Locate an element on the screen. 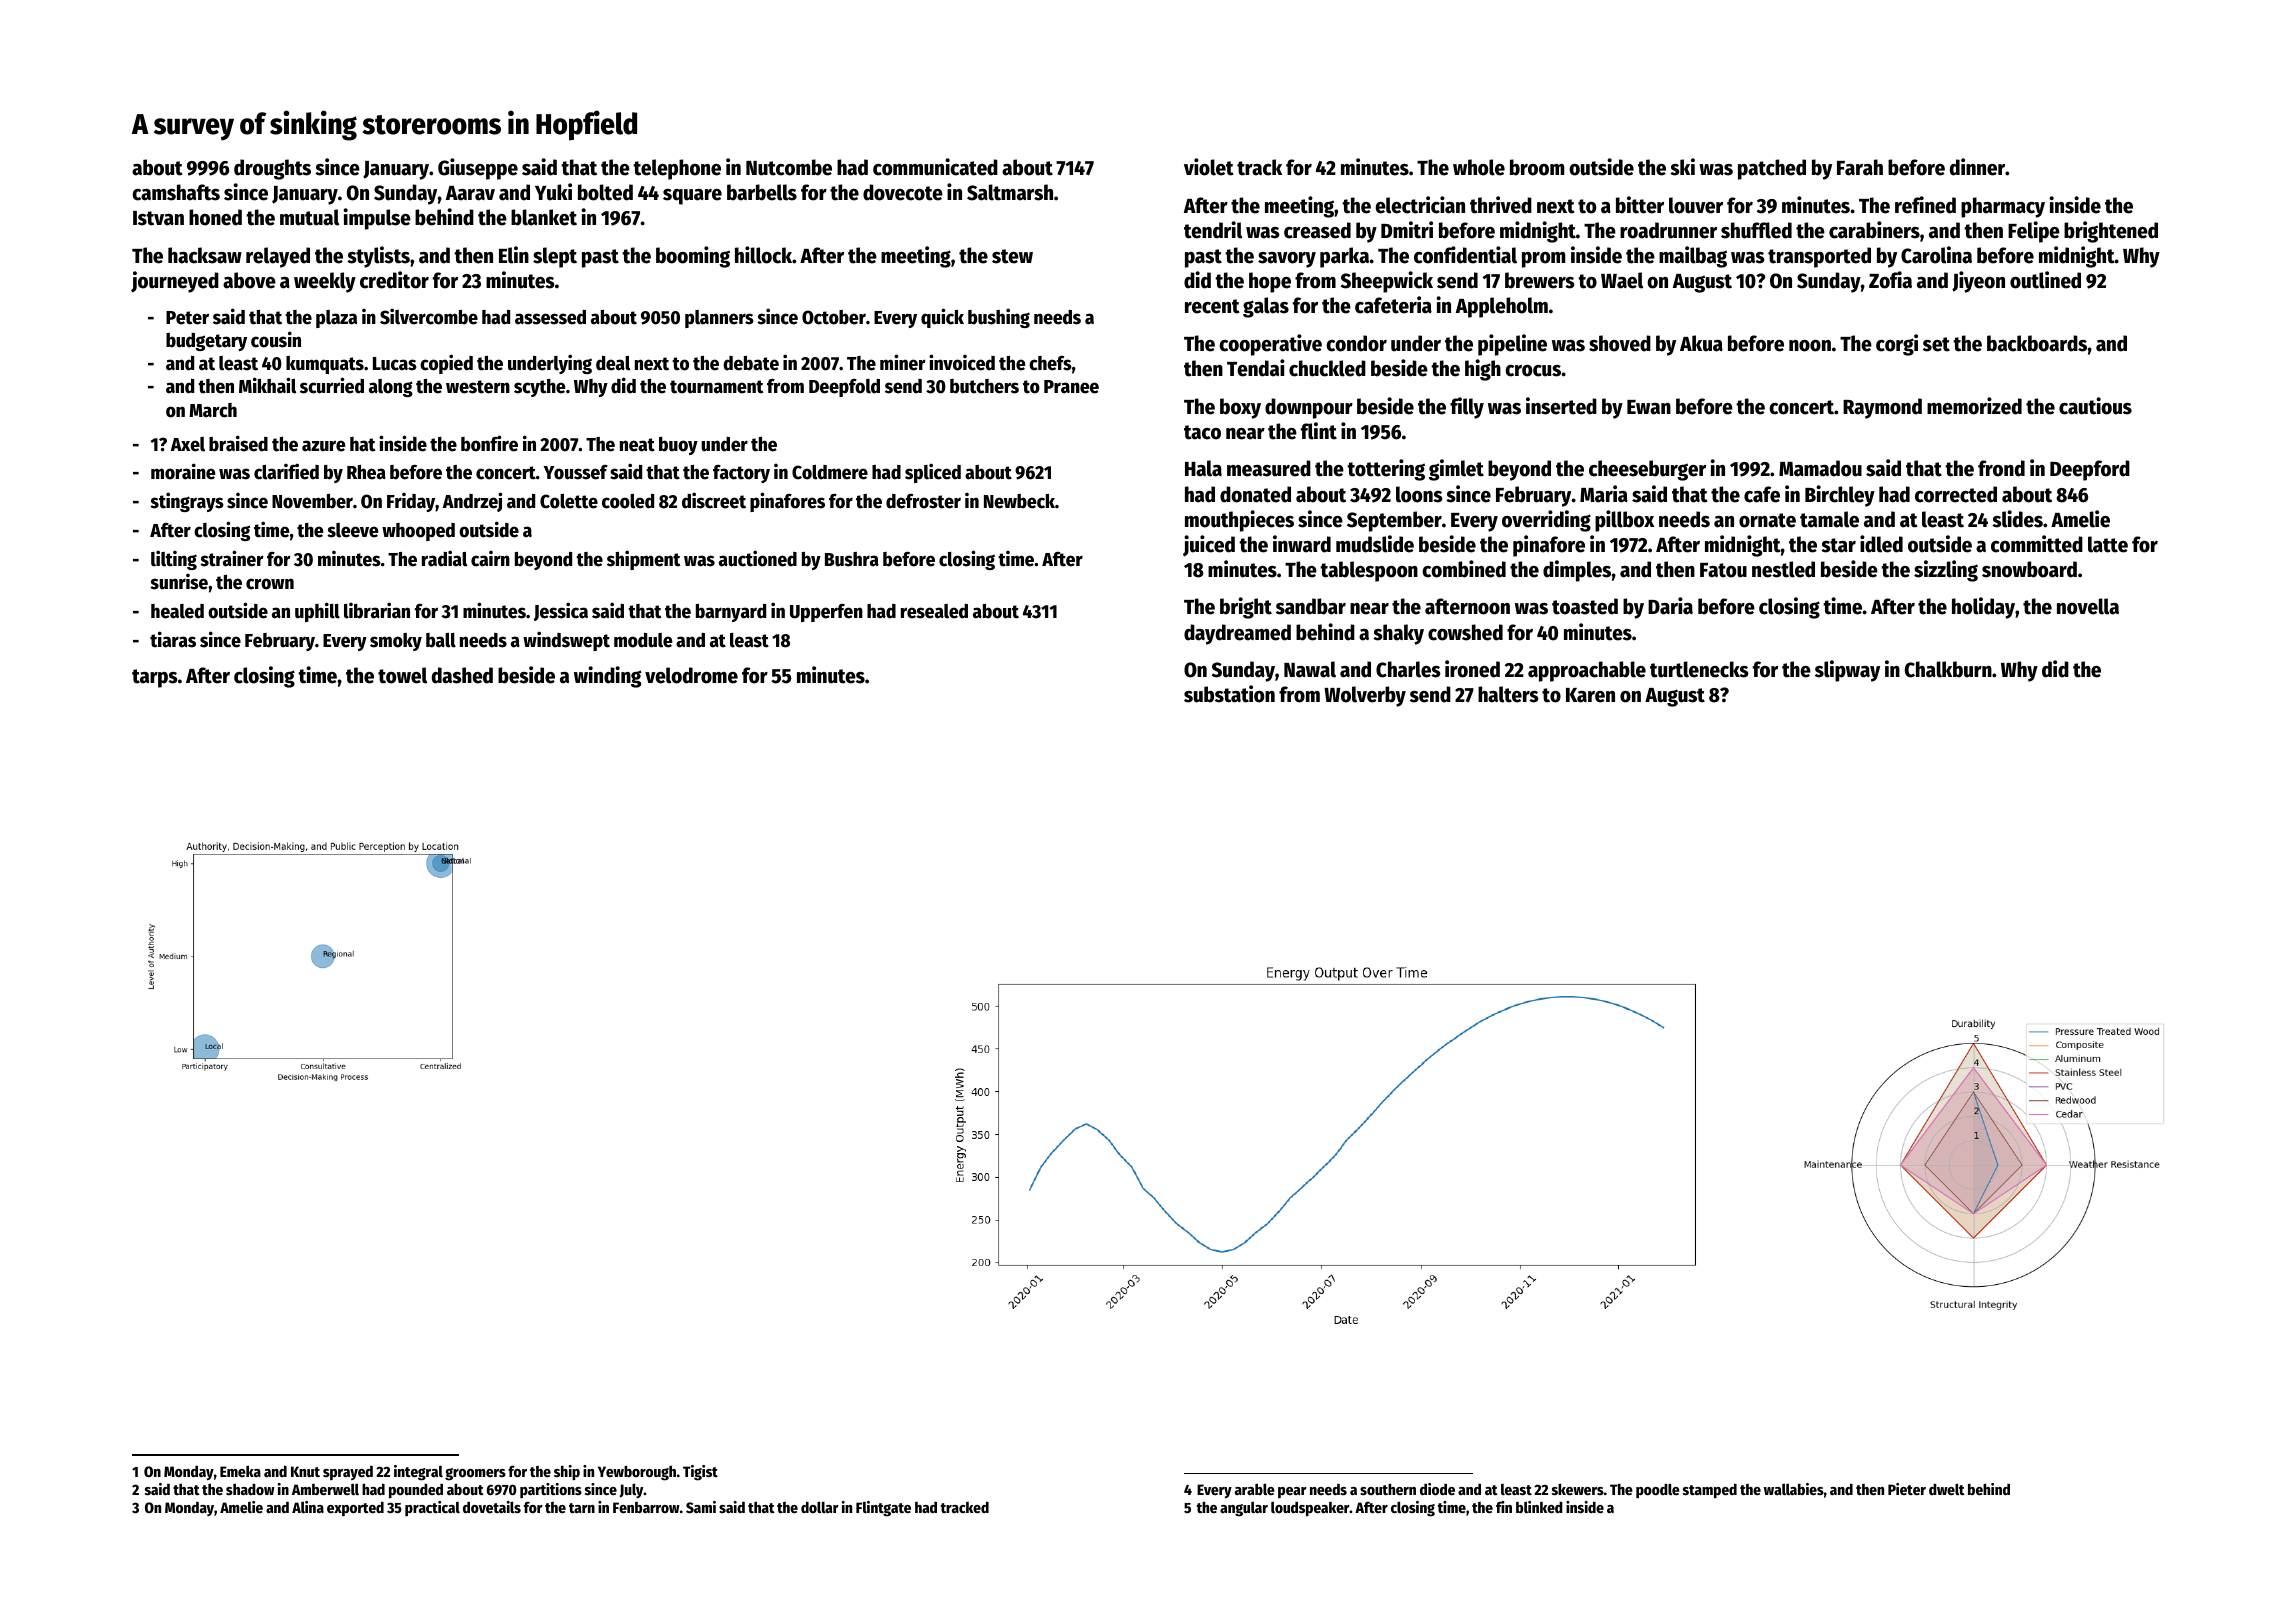  spliced is located at coordinates (933, 473).
